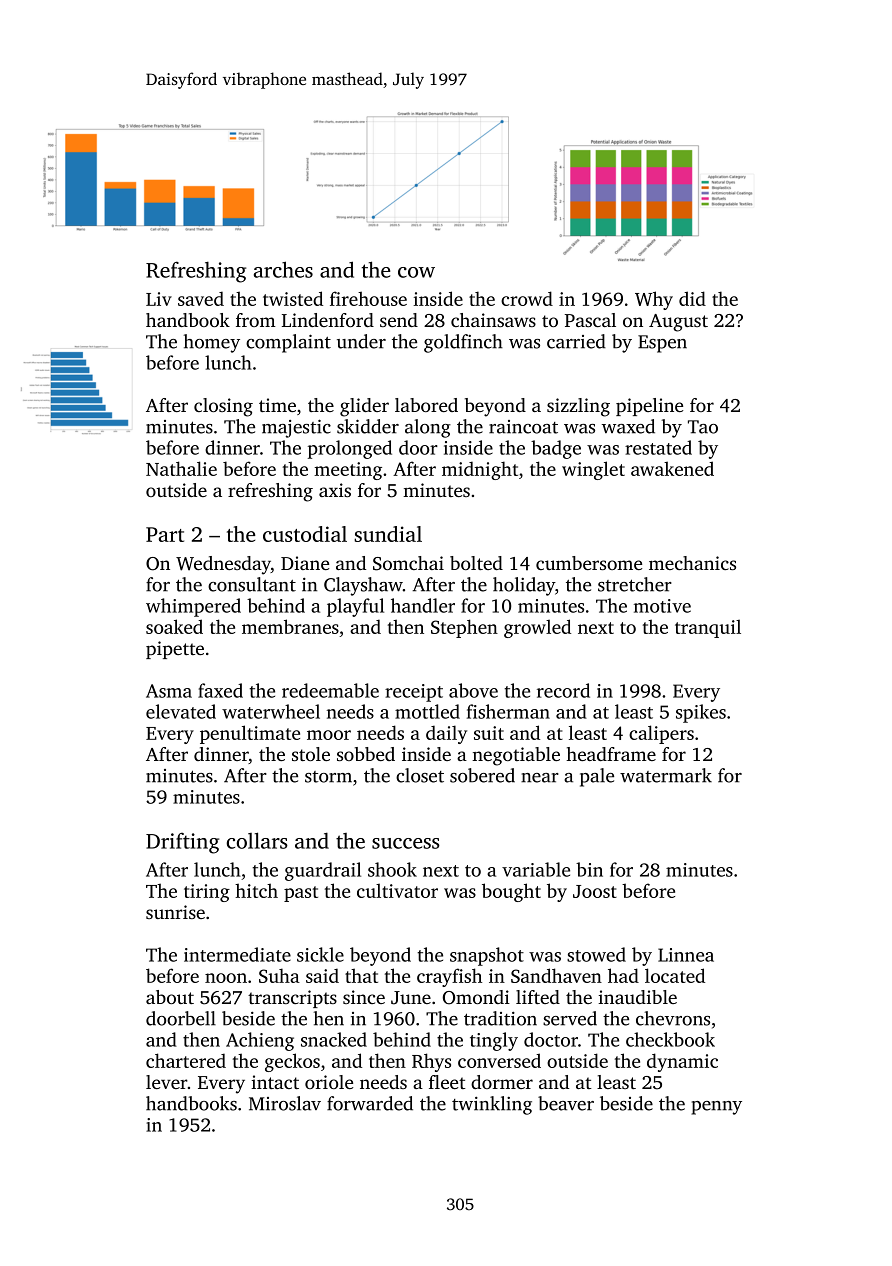 This document has height=1266, width=892. I want to click on cow, so click(416, 272).
